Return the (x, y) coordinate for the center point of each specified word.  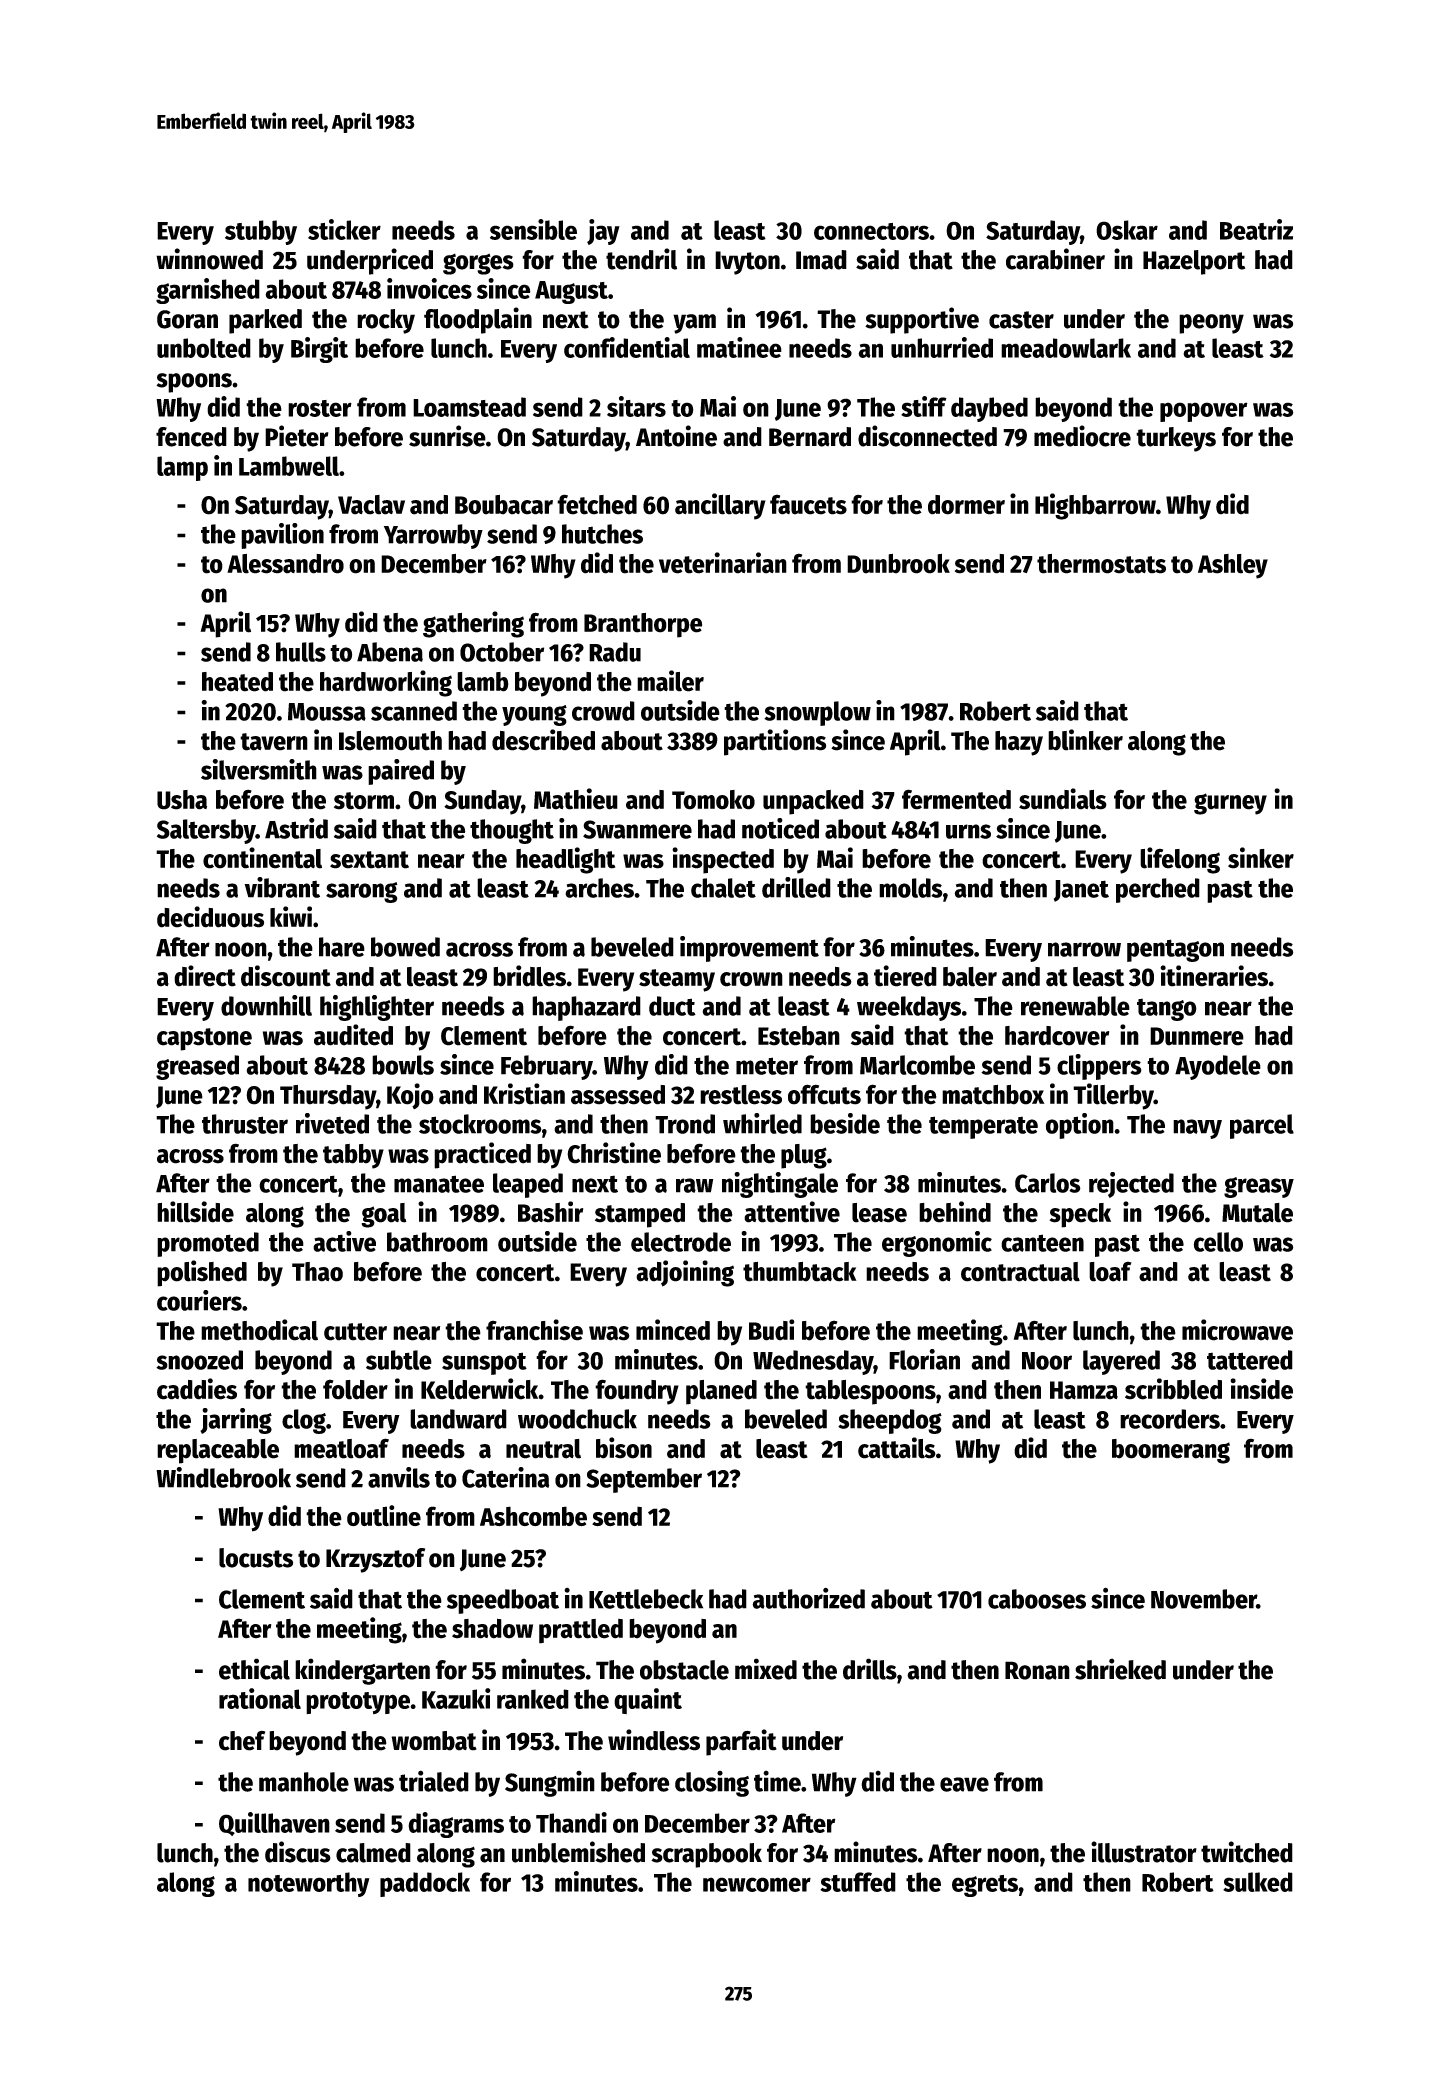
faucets (808, 504)
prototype (358, 1703)
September (644, 1480)
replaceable (218, 1451)
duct (672, 1006)
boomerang (1171, 1451)
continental (262, 858)
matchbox (993, 1095)
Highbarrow (1095, 506)
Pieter (297, 436)
